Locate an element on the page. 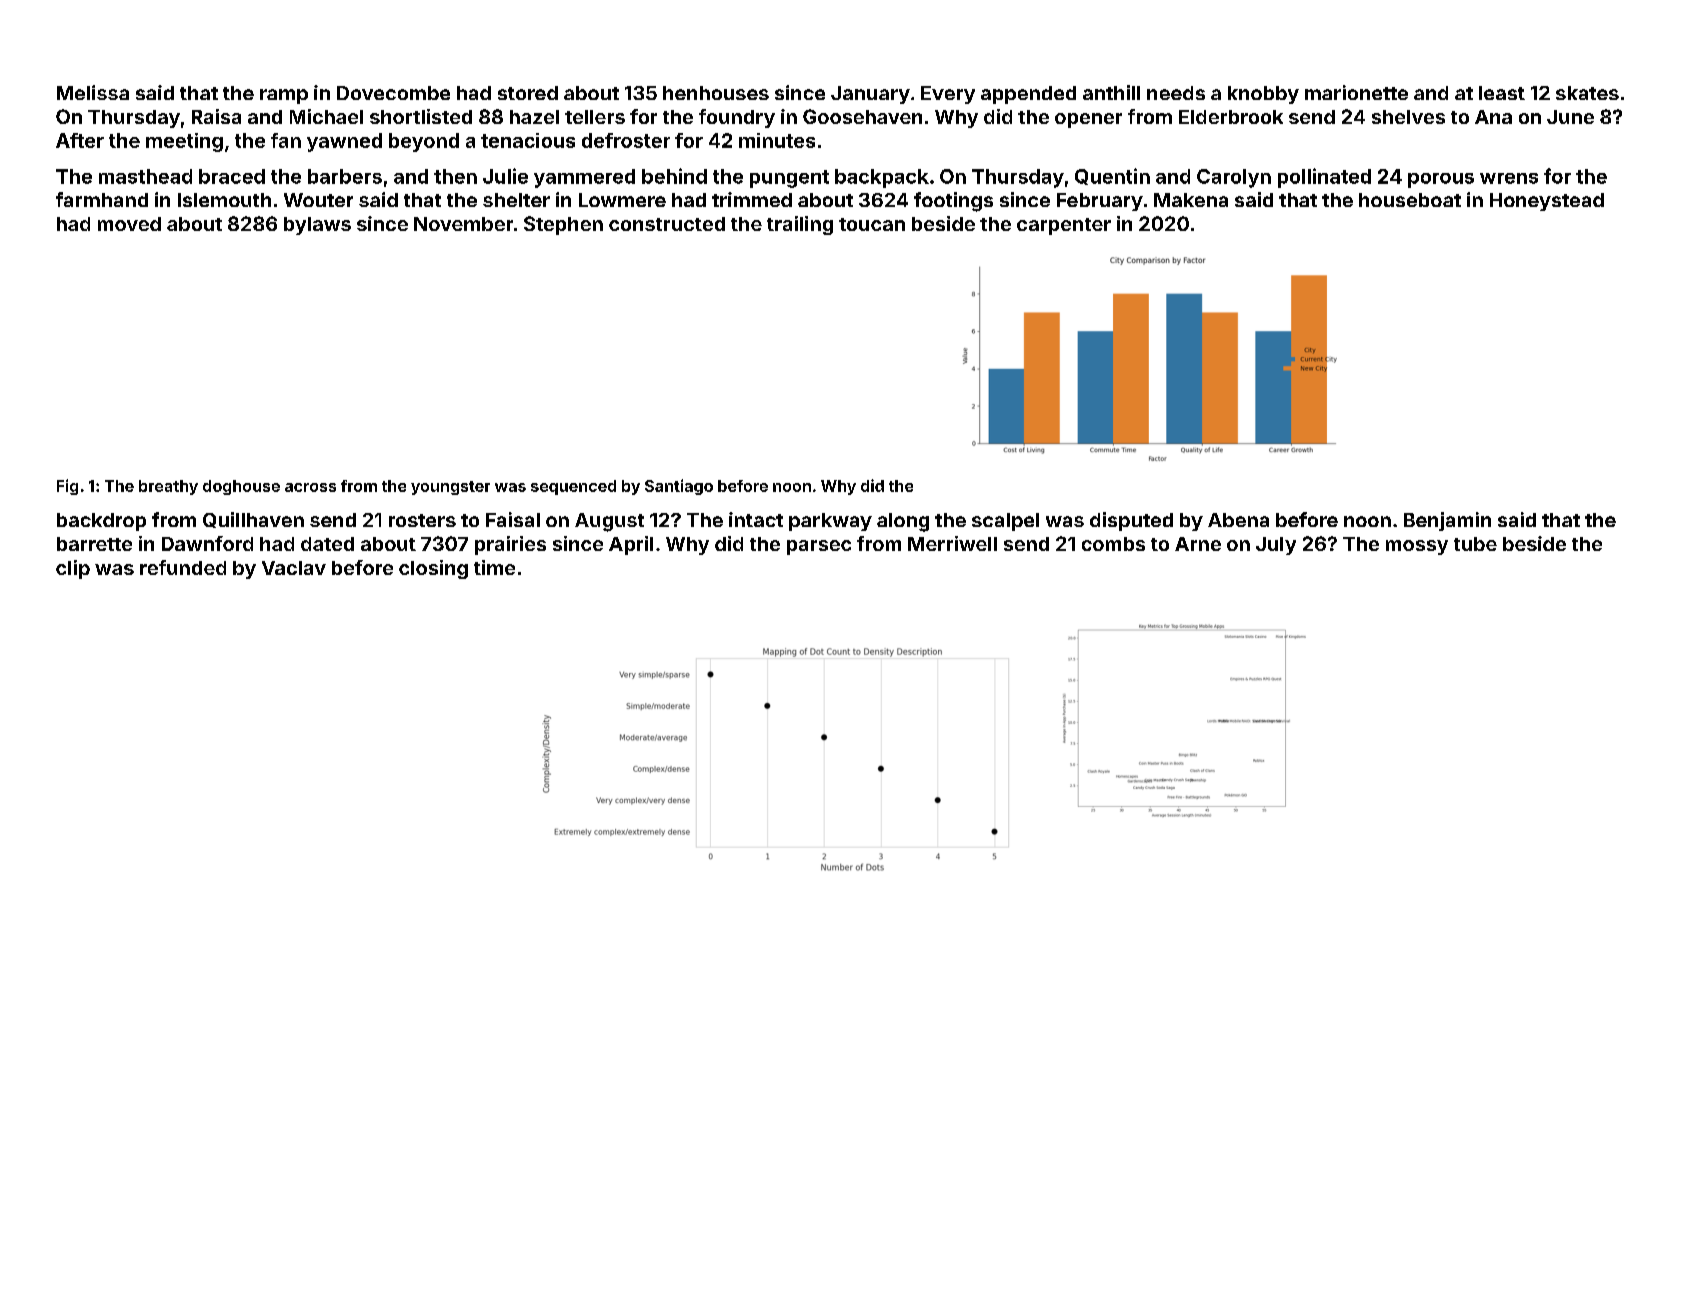 The image size is (1695, 1310). Melissa is located at coordinates (93, 92).
